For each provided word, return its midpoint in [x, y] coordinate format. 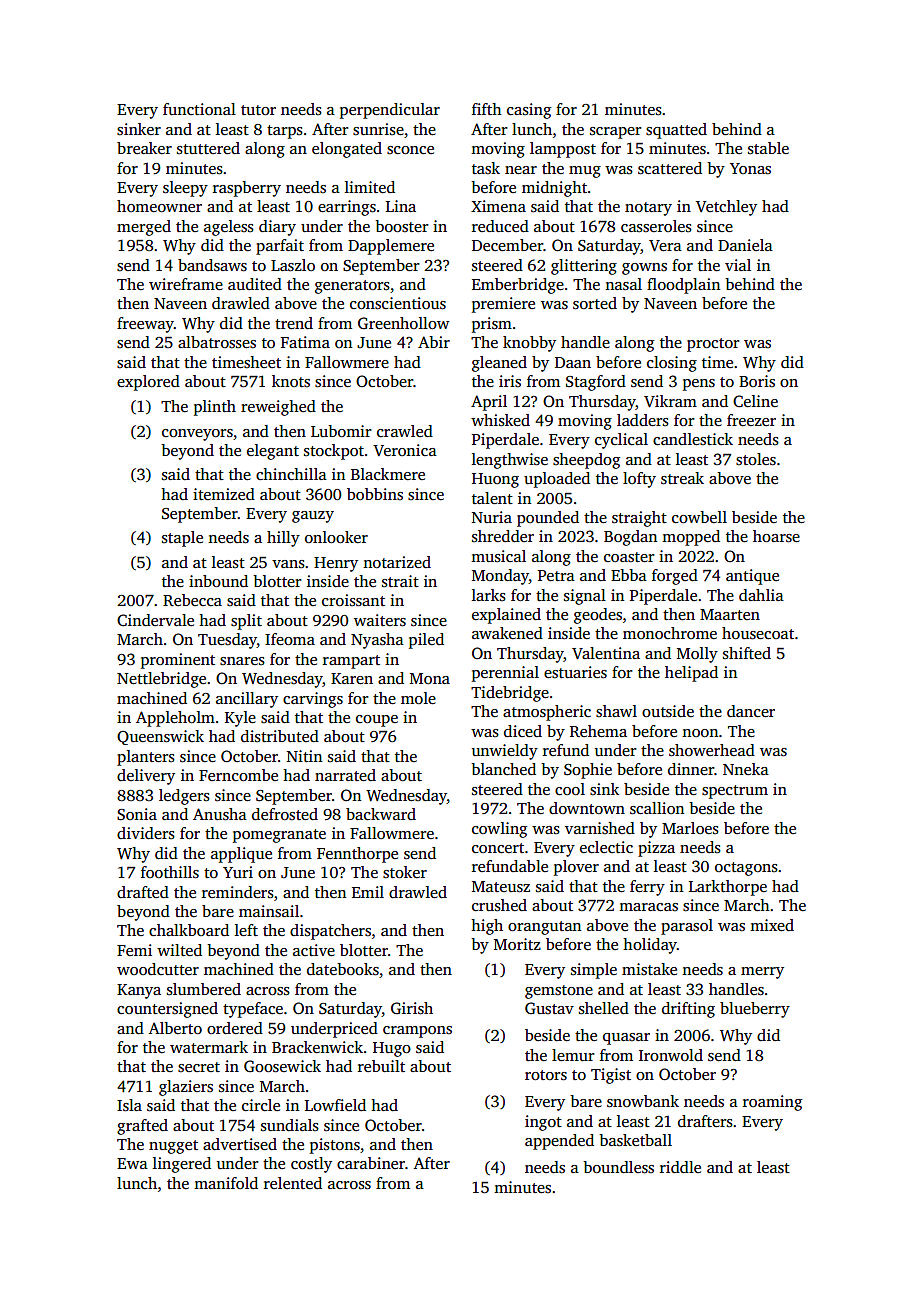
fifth [487, 109]
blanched [503, 769]
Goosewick [282, 1066]
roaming [772, 1103]
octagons [746, 869]
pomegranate [279, 836]
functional [199, 109]
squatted [676, 131]
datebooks [343, 969]
